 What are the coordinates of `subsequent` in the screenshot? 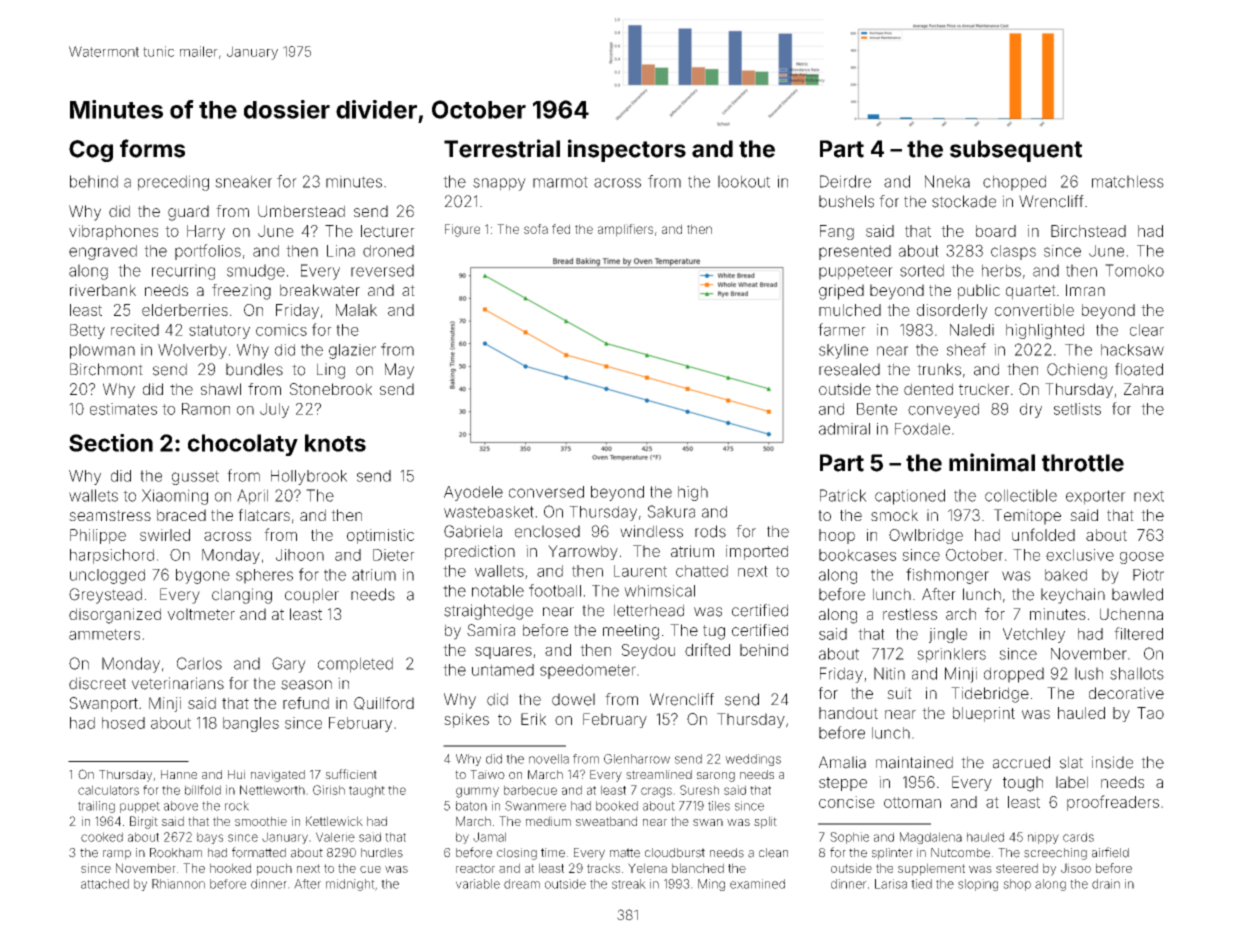 It's located at (1016, 151).
